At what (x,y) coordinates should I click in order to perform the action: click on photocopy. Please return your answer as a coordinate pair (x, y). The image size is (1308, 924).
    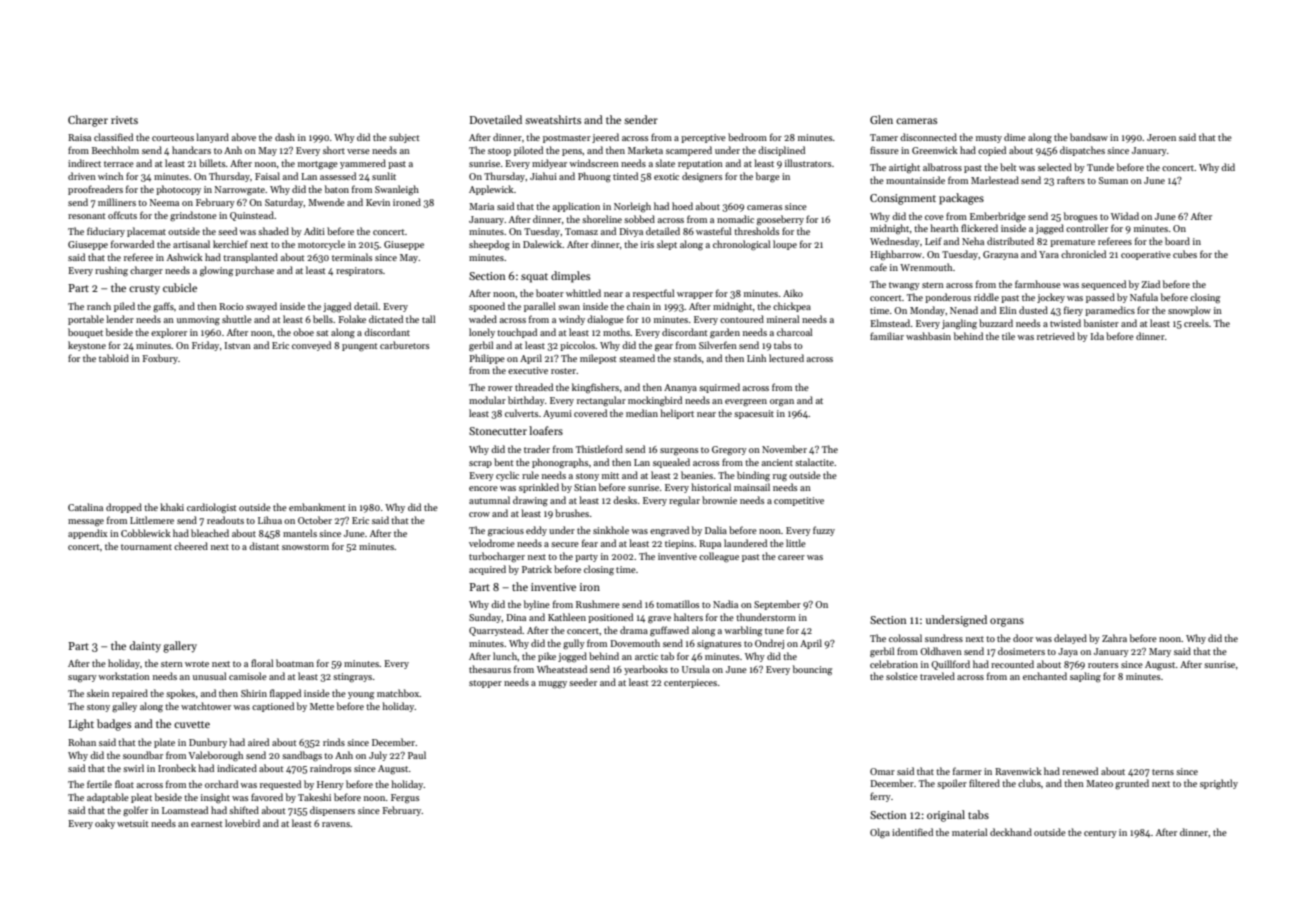
    Looking at the image, I should click on (178, 190).
